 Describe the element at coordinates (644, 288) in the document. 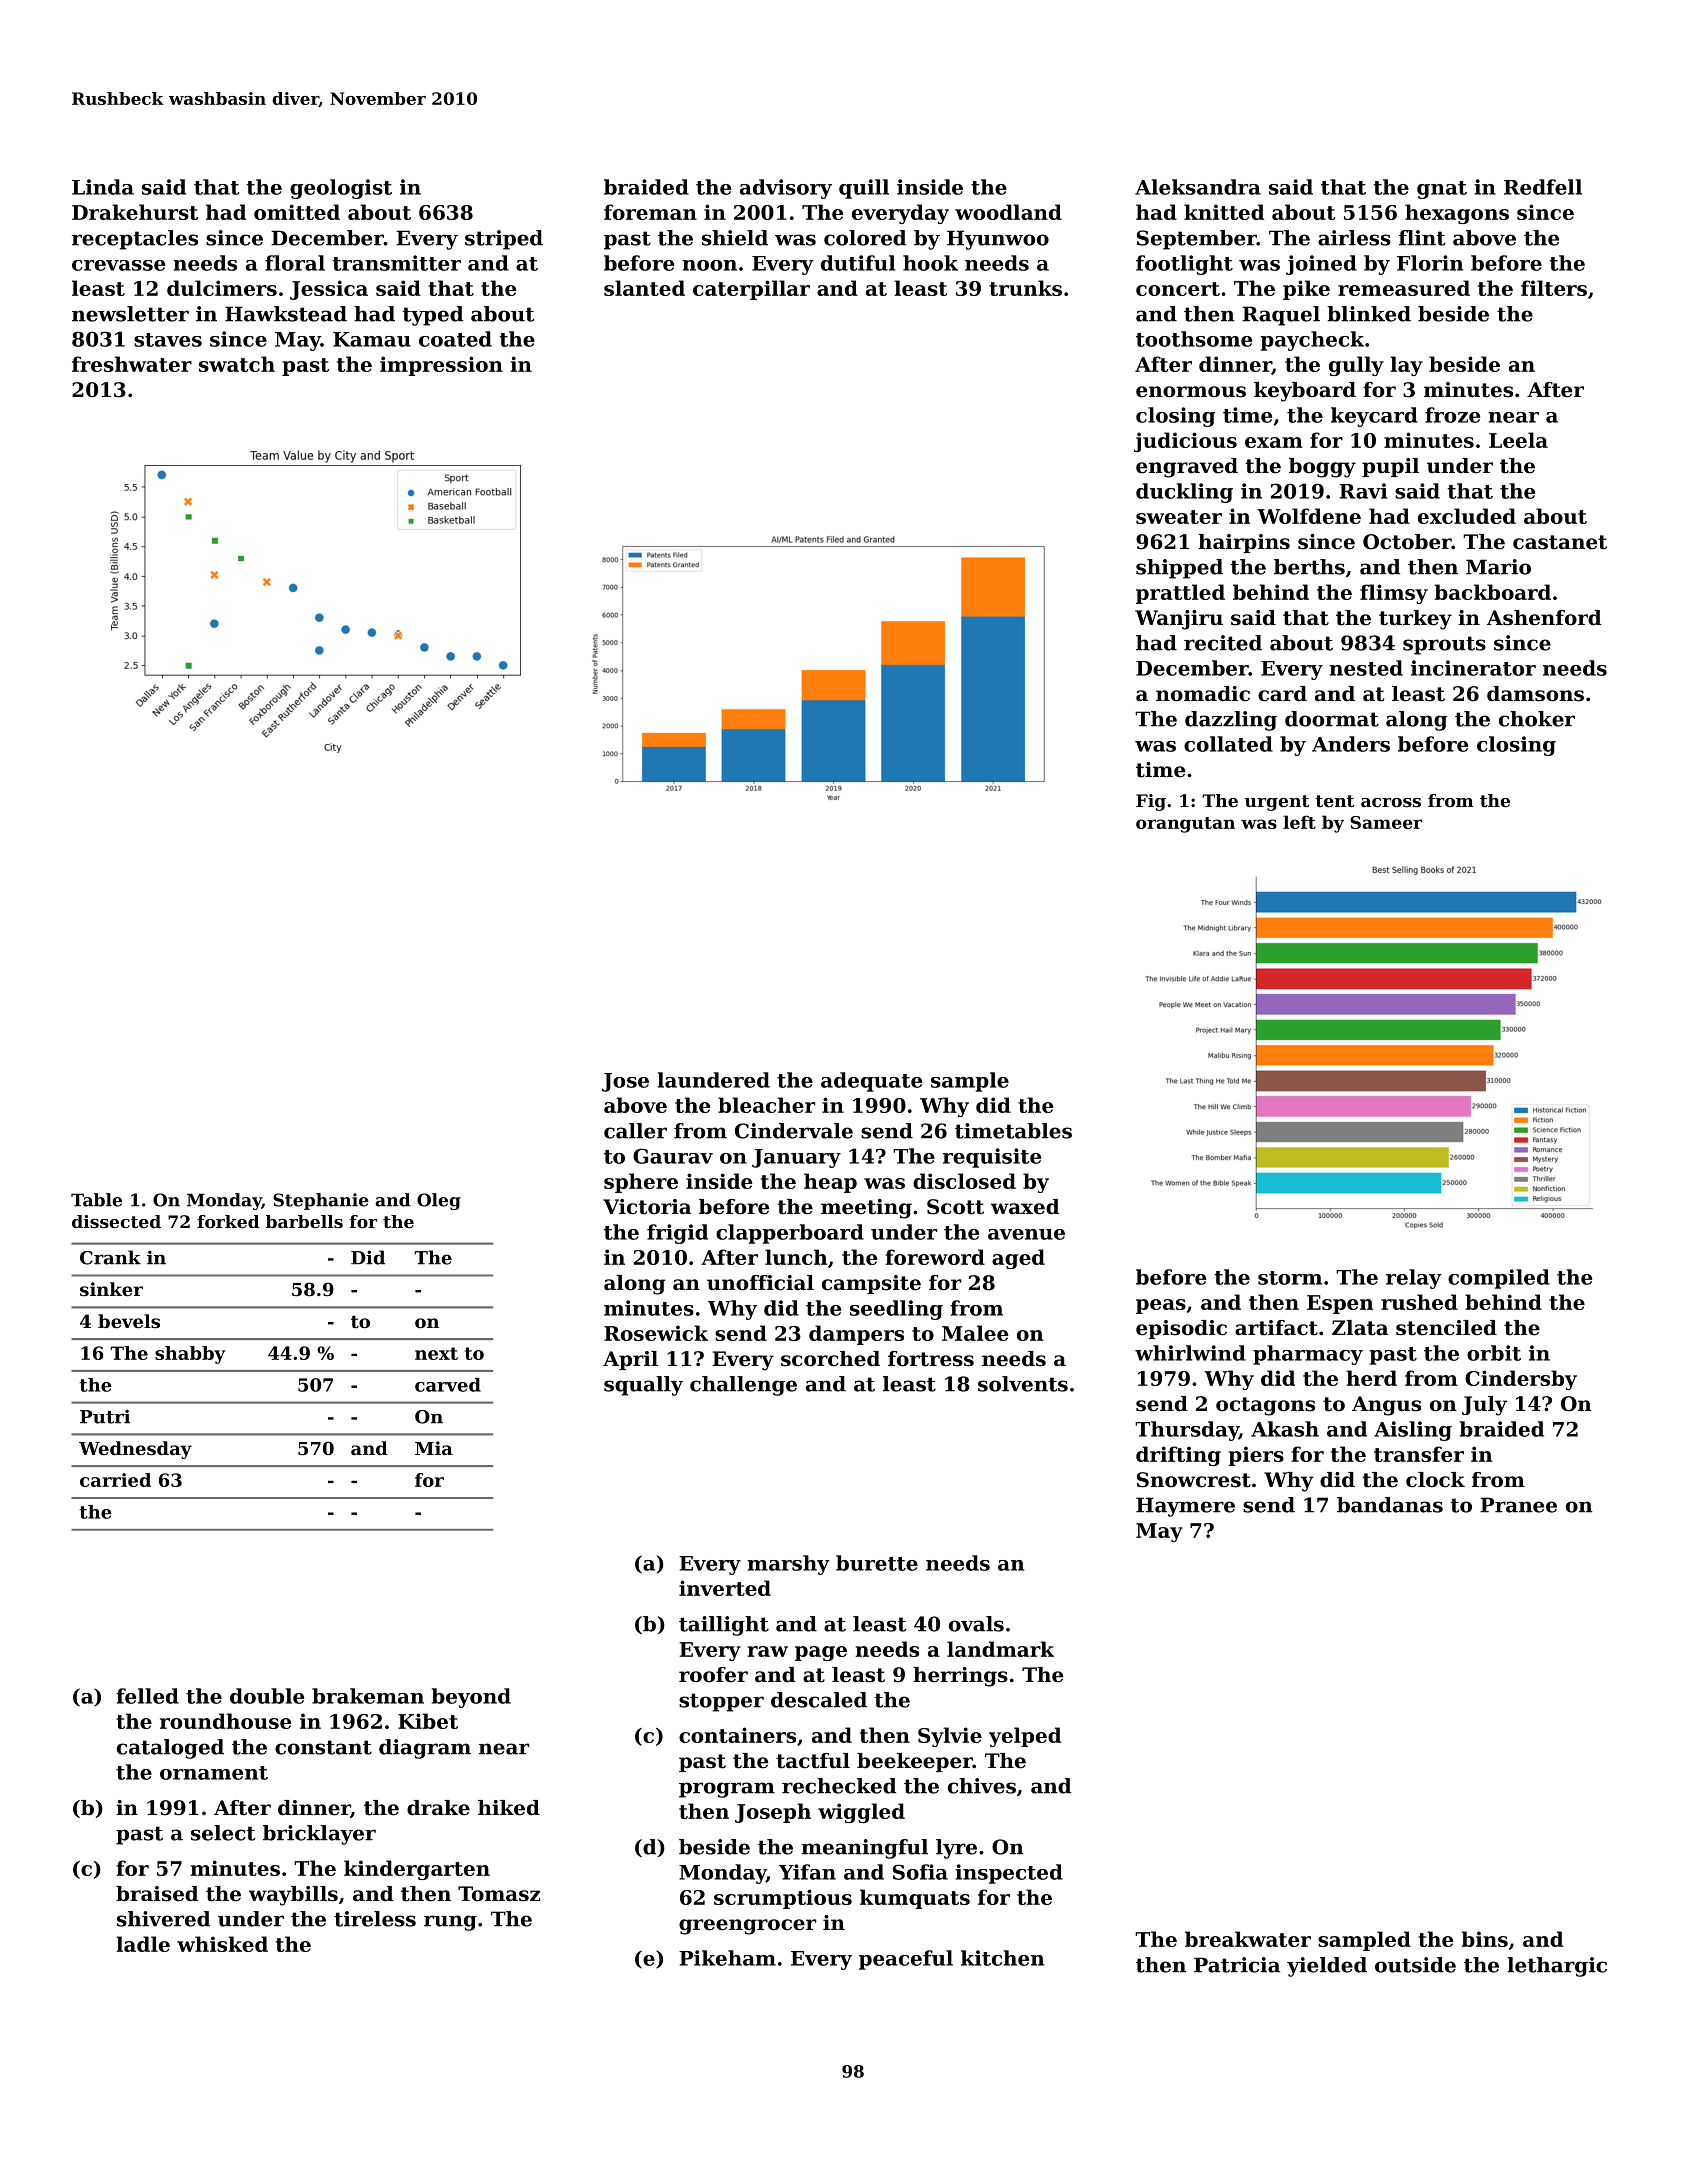

I see `slanted` at that location.
